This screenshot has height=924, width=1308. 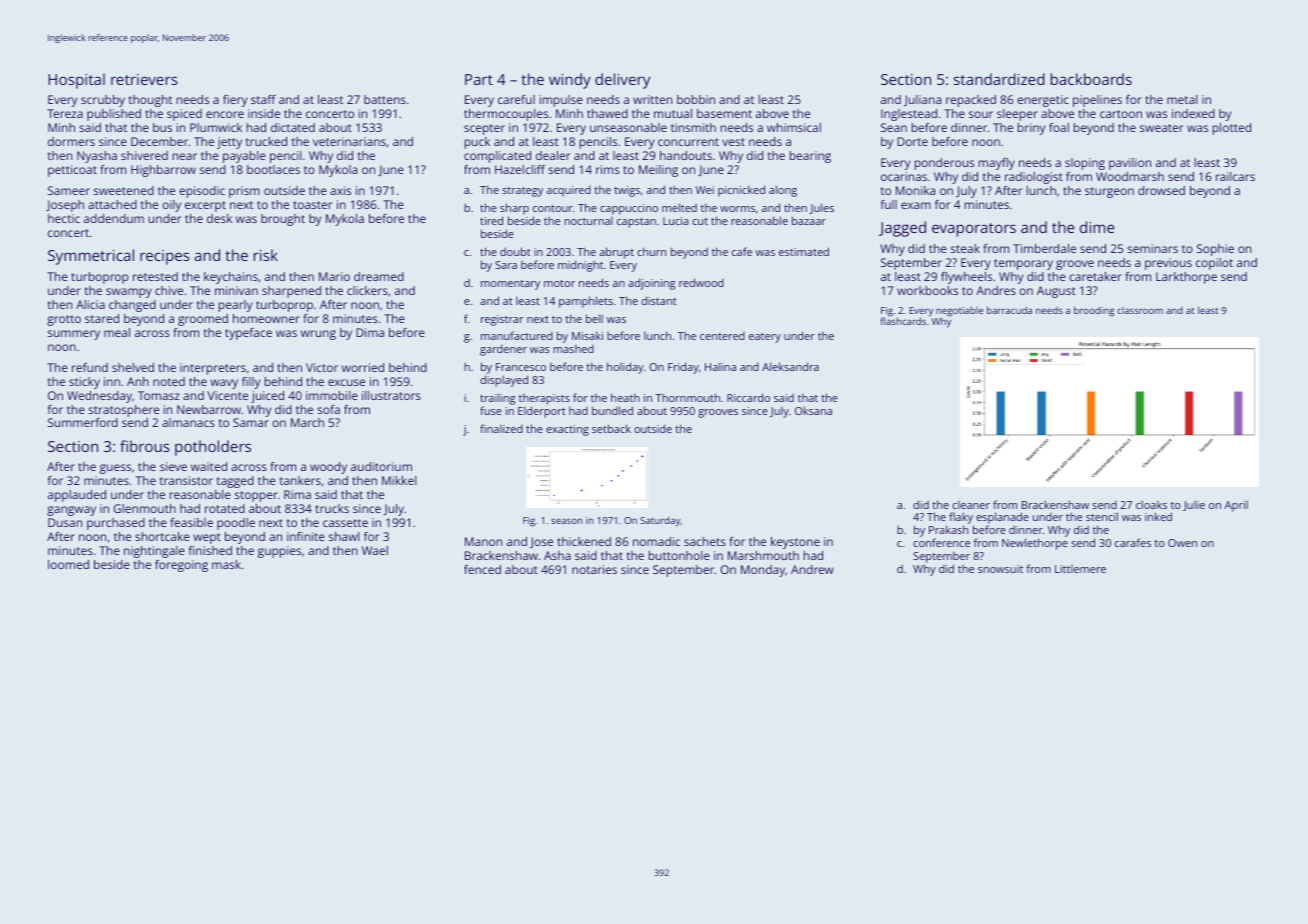 I want to click on Jagged, so click(x=902, y=229).
